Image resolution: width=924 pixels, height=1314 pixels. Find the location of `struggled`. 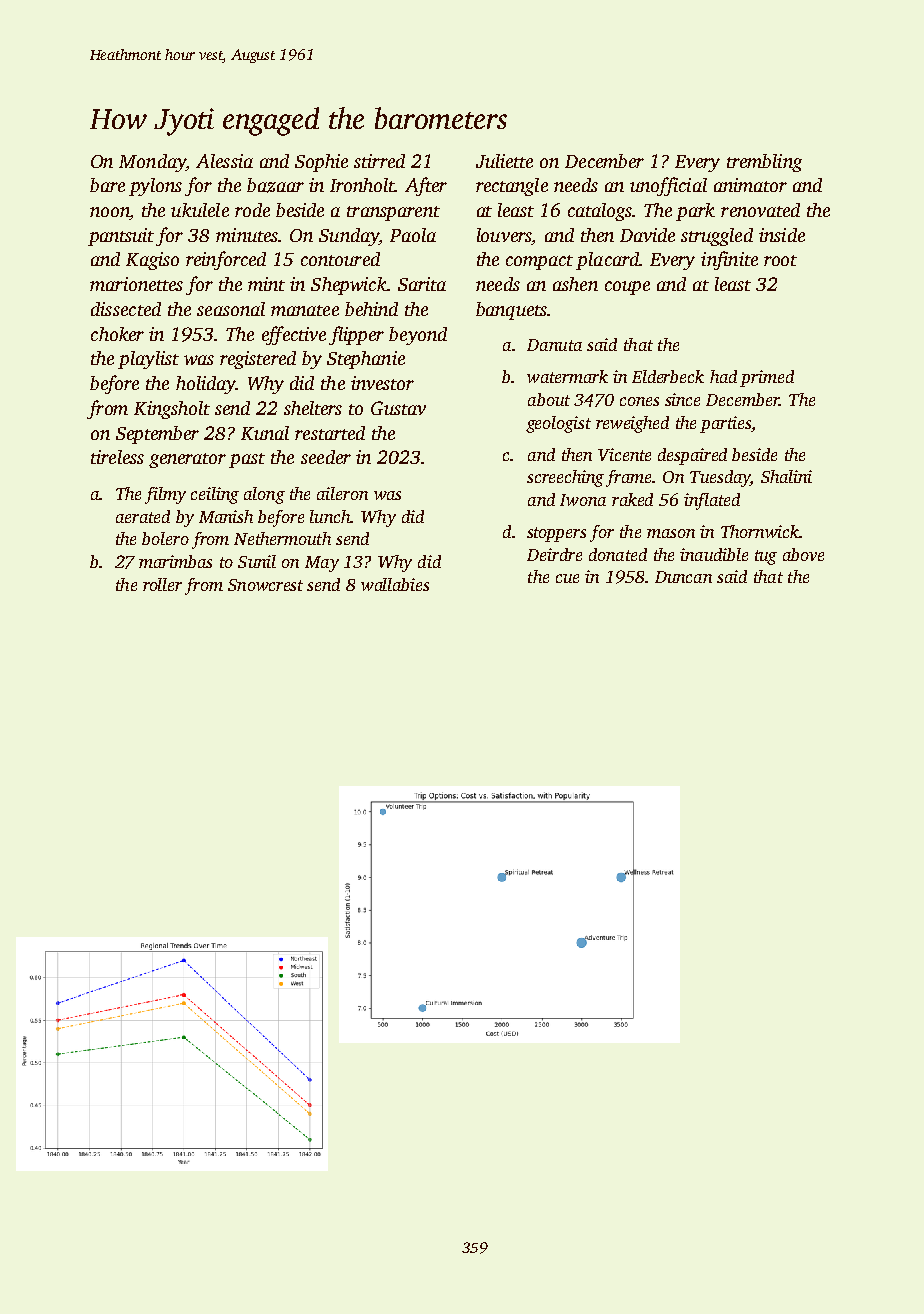

struggled is located at coordinates (717, 237).
